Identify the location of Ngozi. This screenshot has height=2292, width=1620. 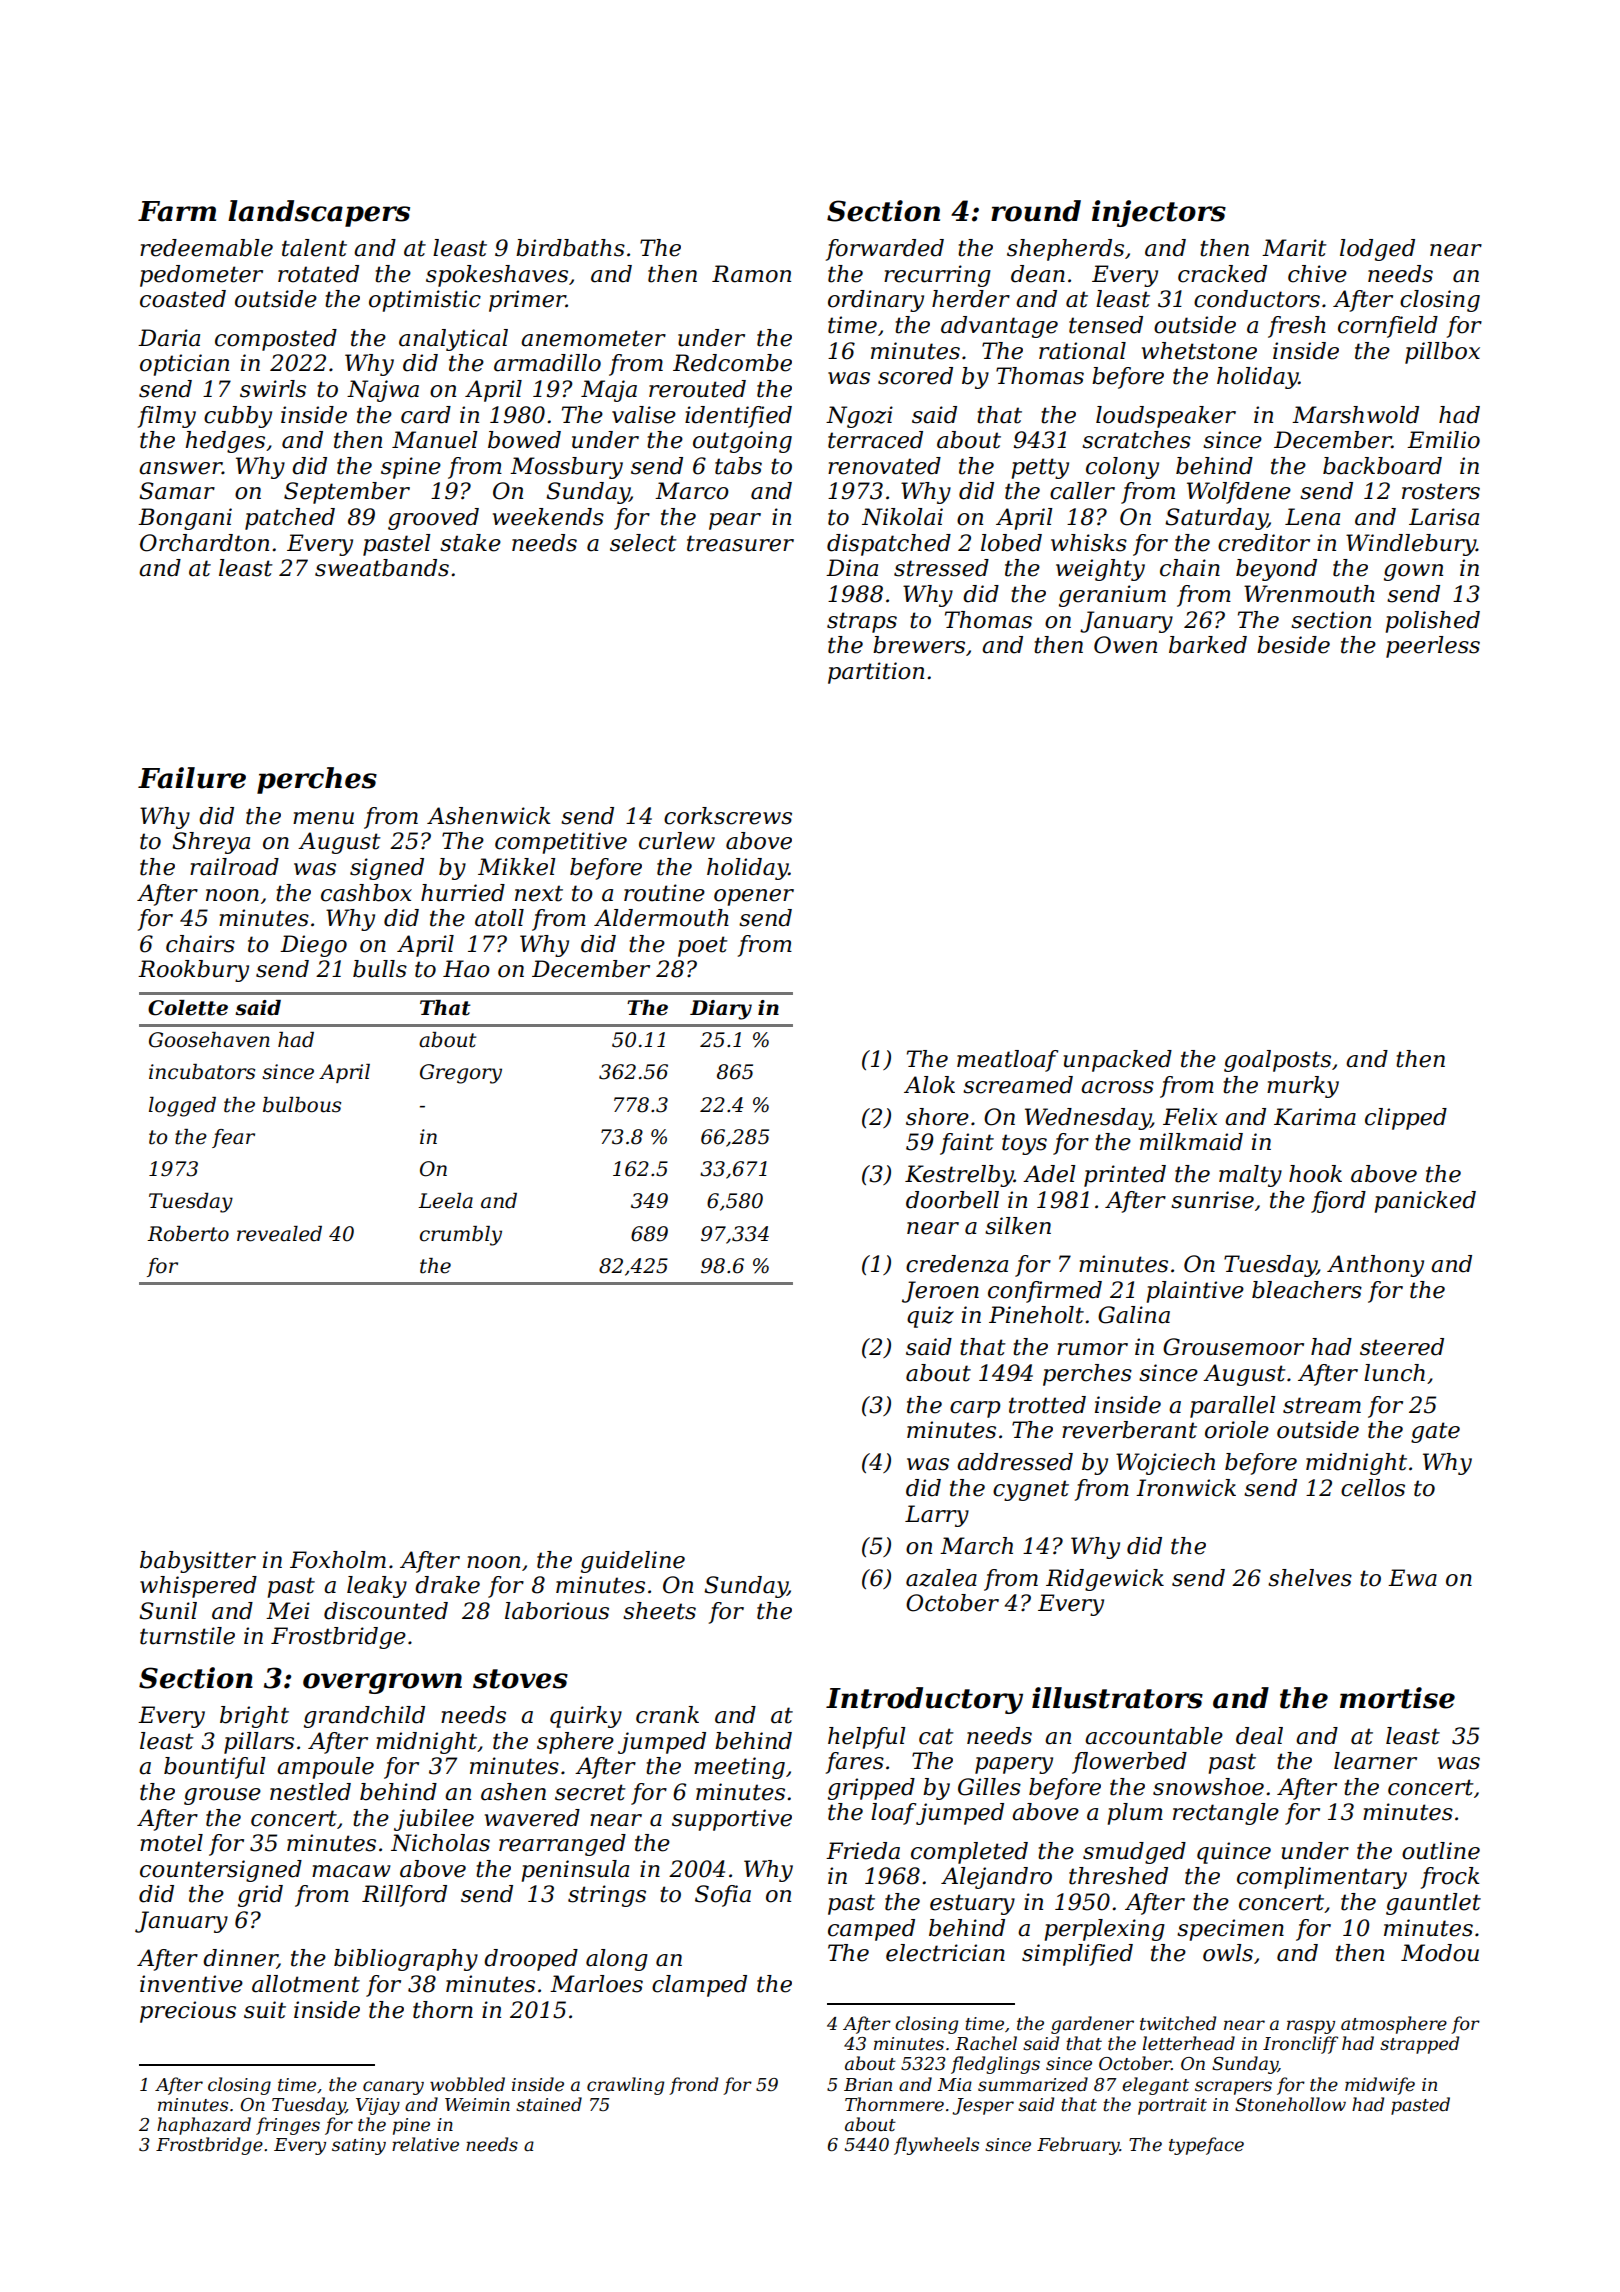
(859, 417).
